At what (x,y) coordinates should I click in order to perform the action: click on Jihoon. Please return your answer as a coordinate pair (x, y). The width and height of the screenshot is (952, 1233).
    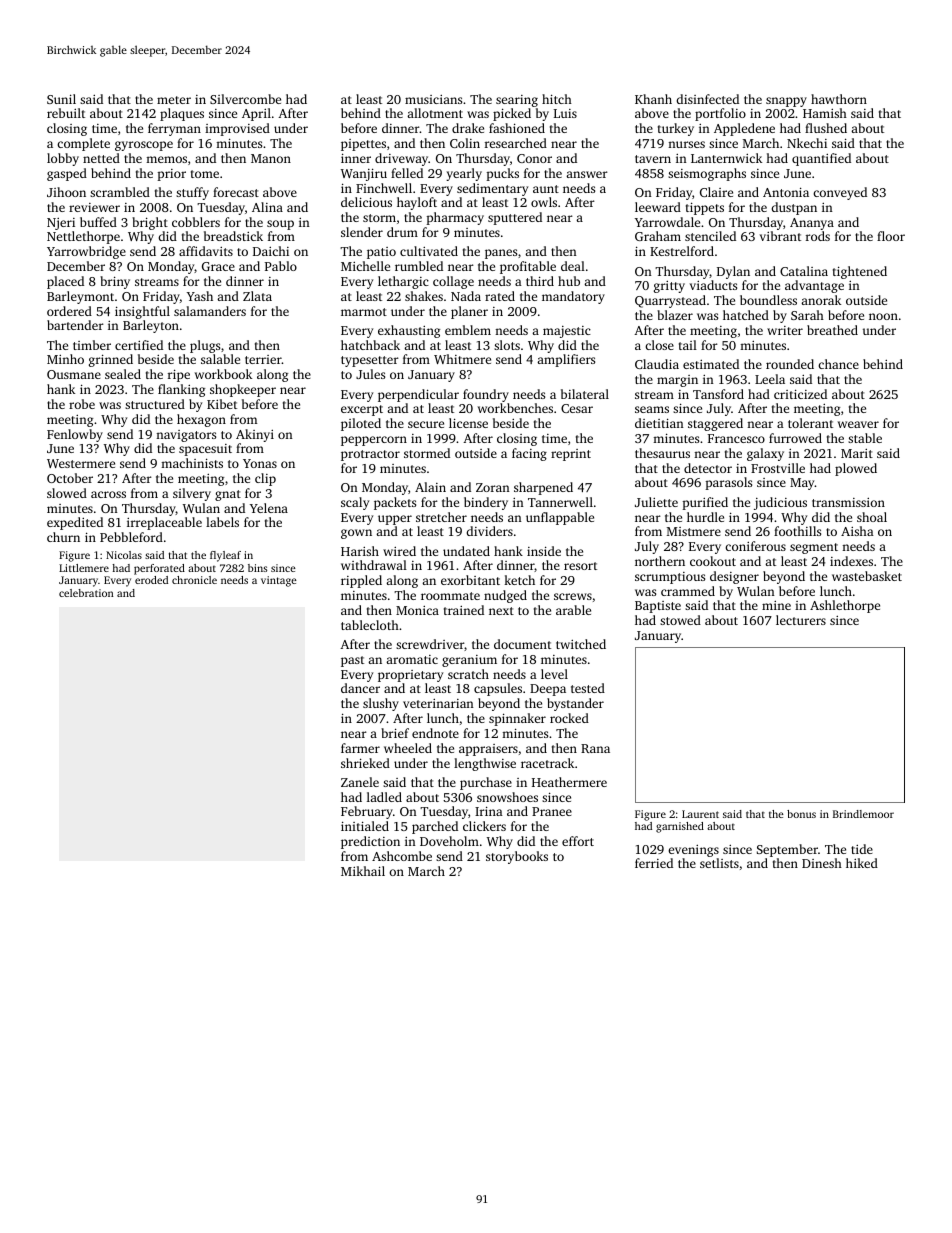
    Looking at the image, I should click on (66, 192).
